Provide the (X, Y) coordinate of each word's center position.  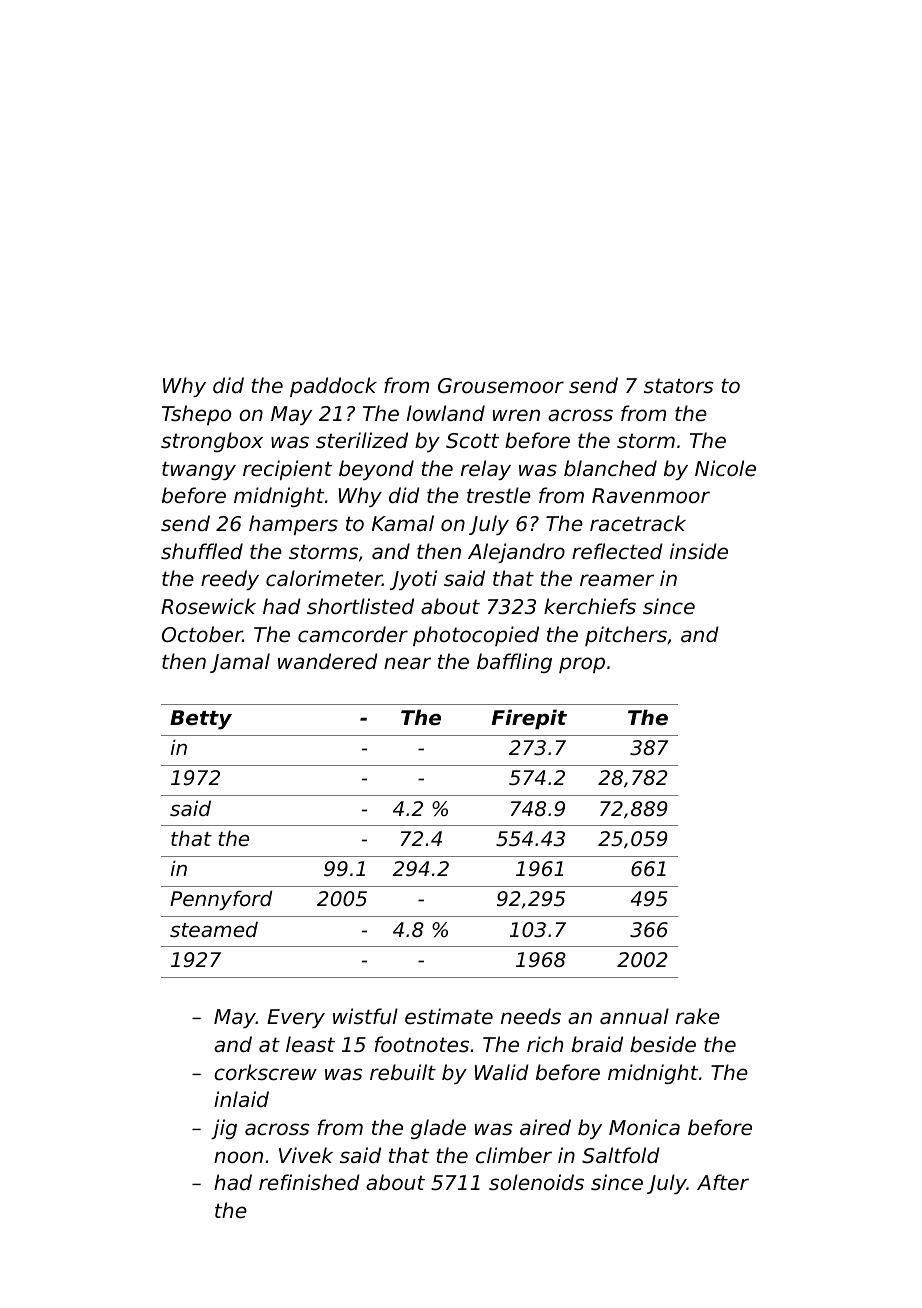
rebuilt (403, 1072)
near (407, 663)
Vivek (306, 1155)
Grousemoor (501, 386)
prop (582, 665)
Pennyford (221, 900)
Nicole (725, 468)
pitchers (626, 636)
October (202, 634)
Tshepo (196, 415)
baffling (514, 663)
